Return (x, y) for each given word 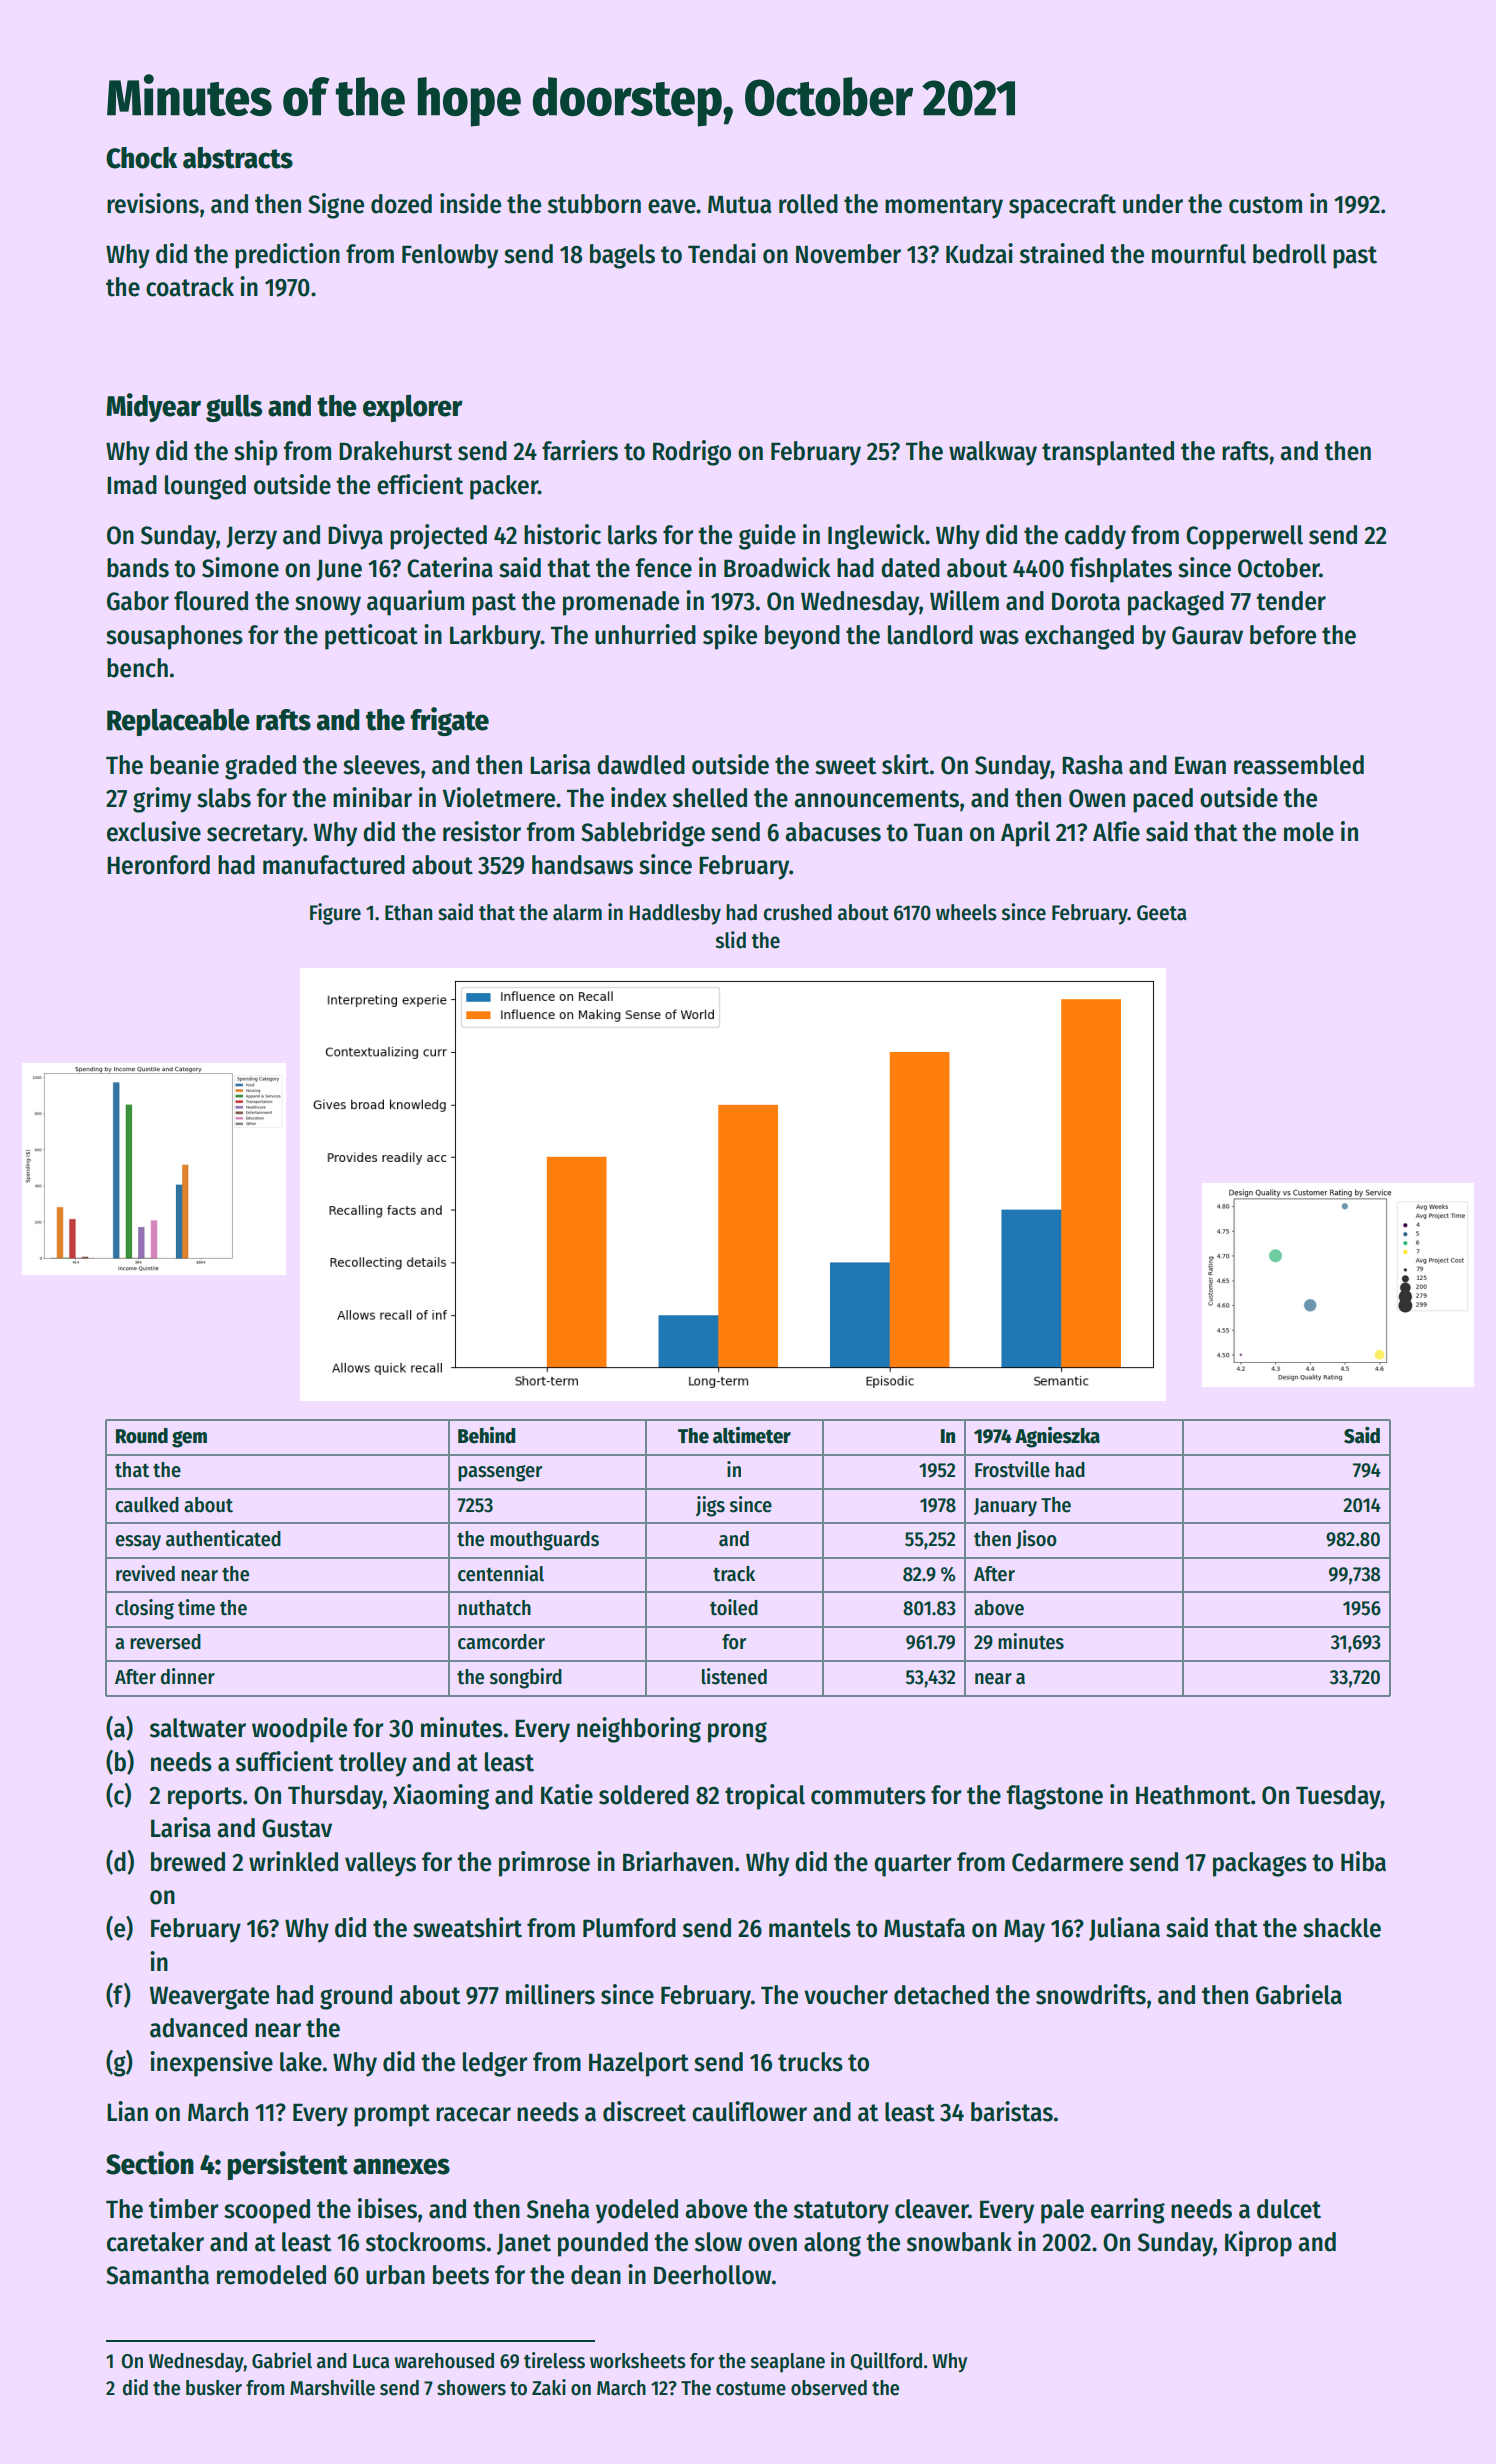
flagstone (1055, 1797)
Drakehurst (396, 451)
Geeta (1162, 913)
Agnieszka (1057, 1437)
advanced (198, 2028)
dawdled (641, 765)
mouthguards (544, 1541)
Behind (486, 1435)
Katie (567, 1794)
